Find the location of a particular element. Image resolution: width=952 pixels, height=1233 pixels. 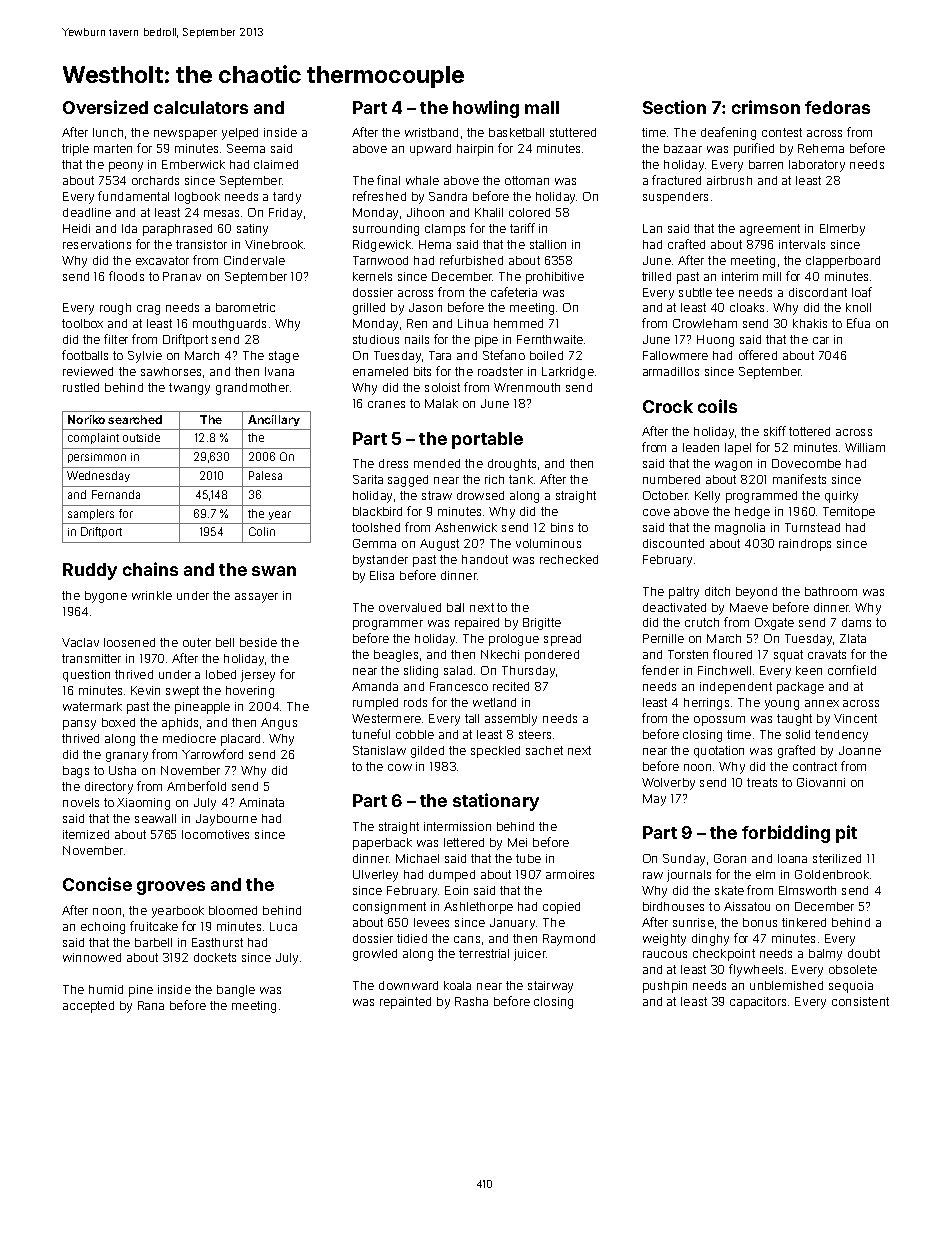

itemized is located at coordinates (86, 834).
